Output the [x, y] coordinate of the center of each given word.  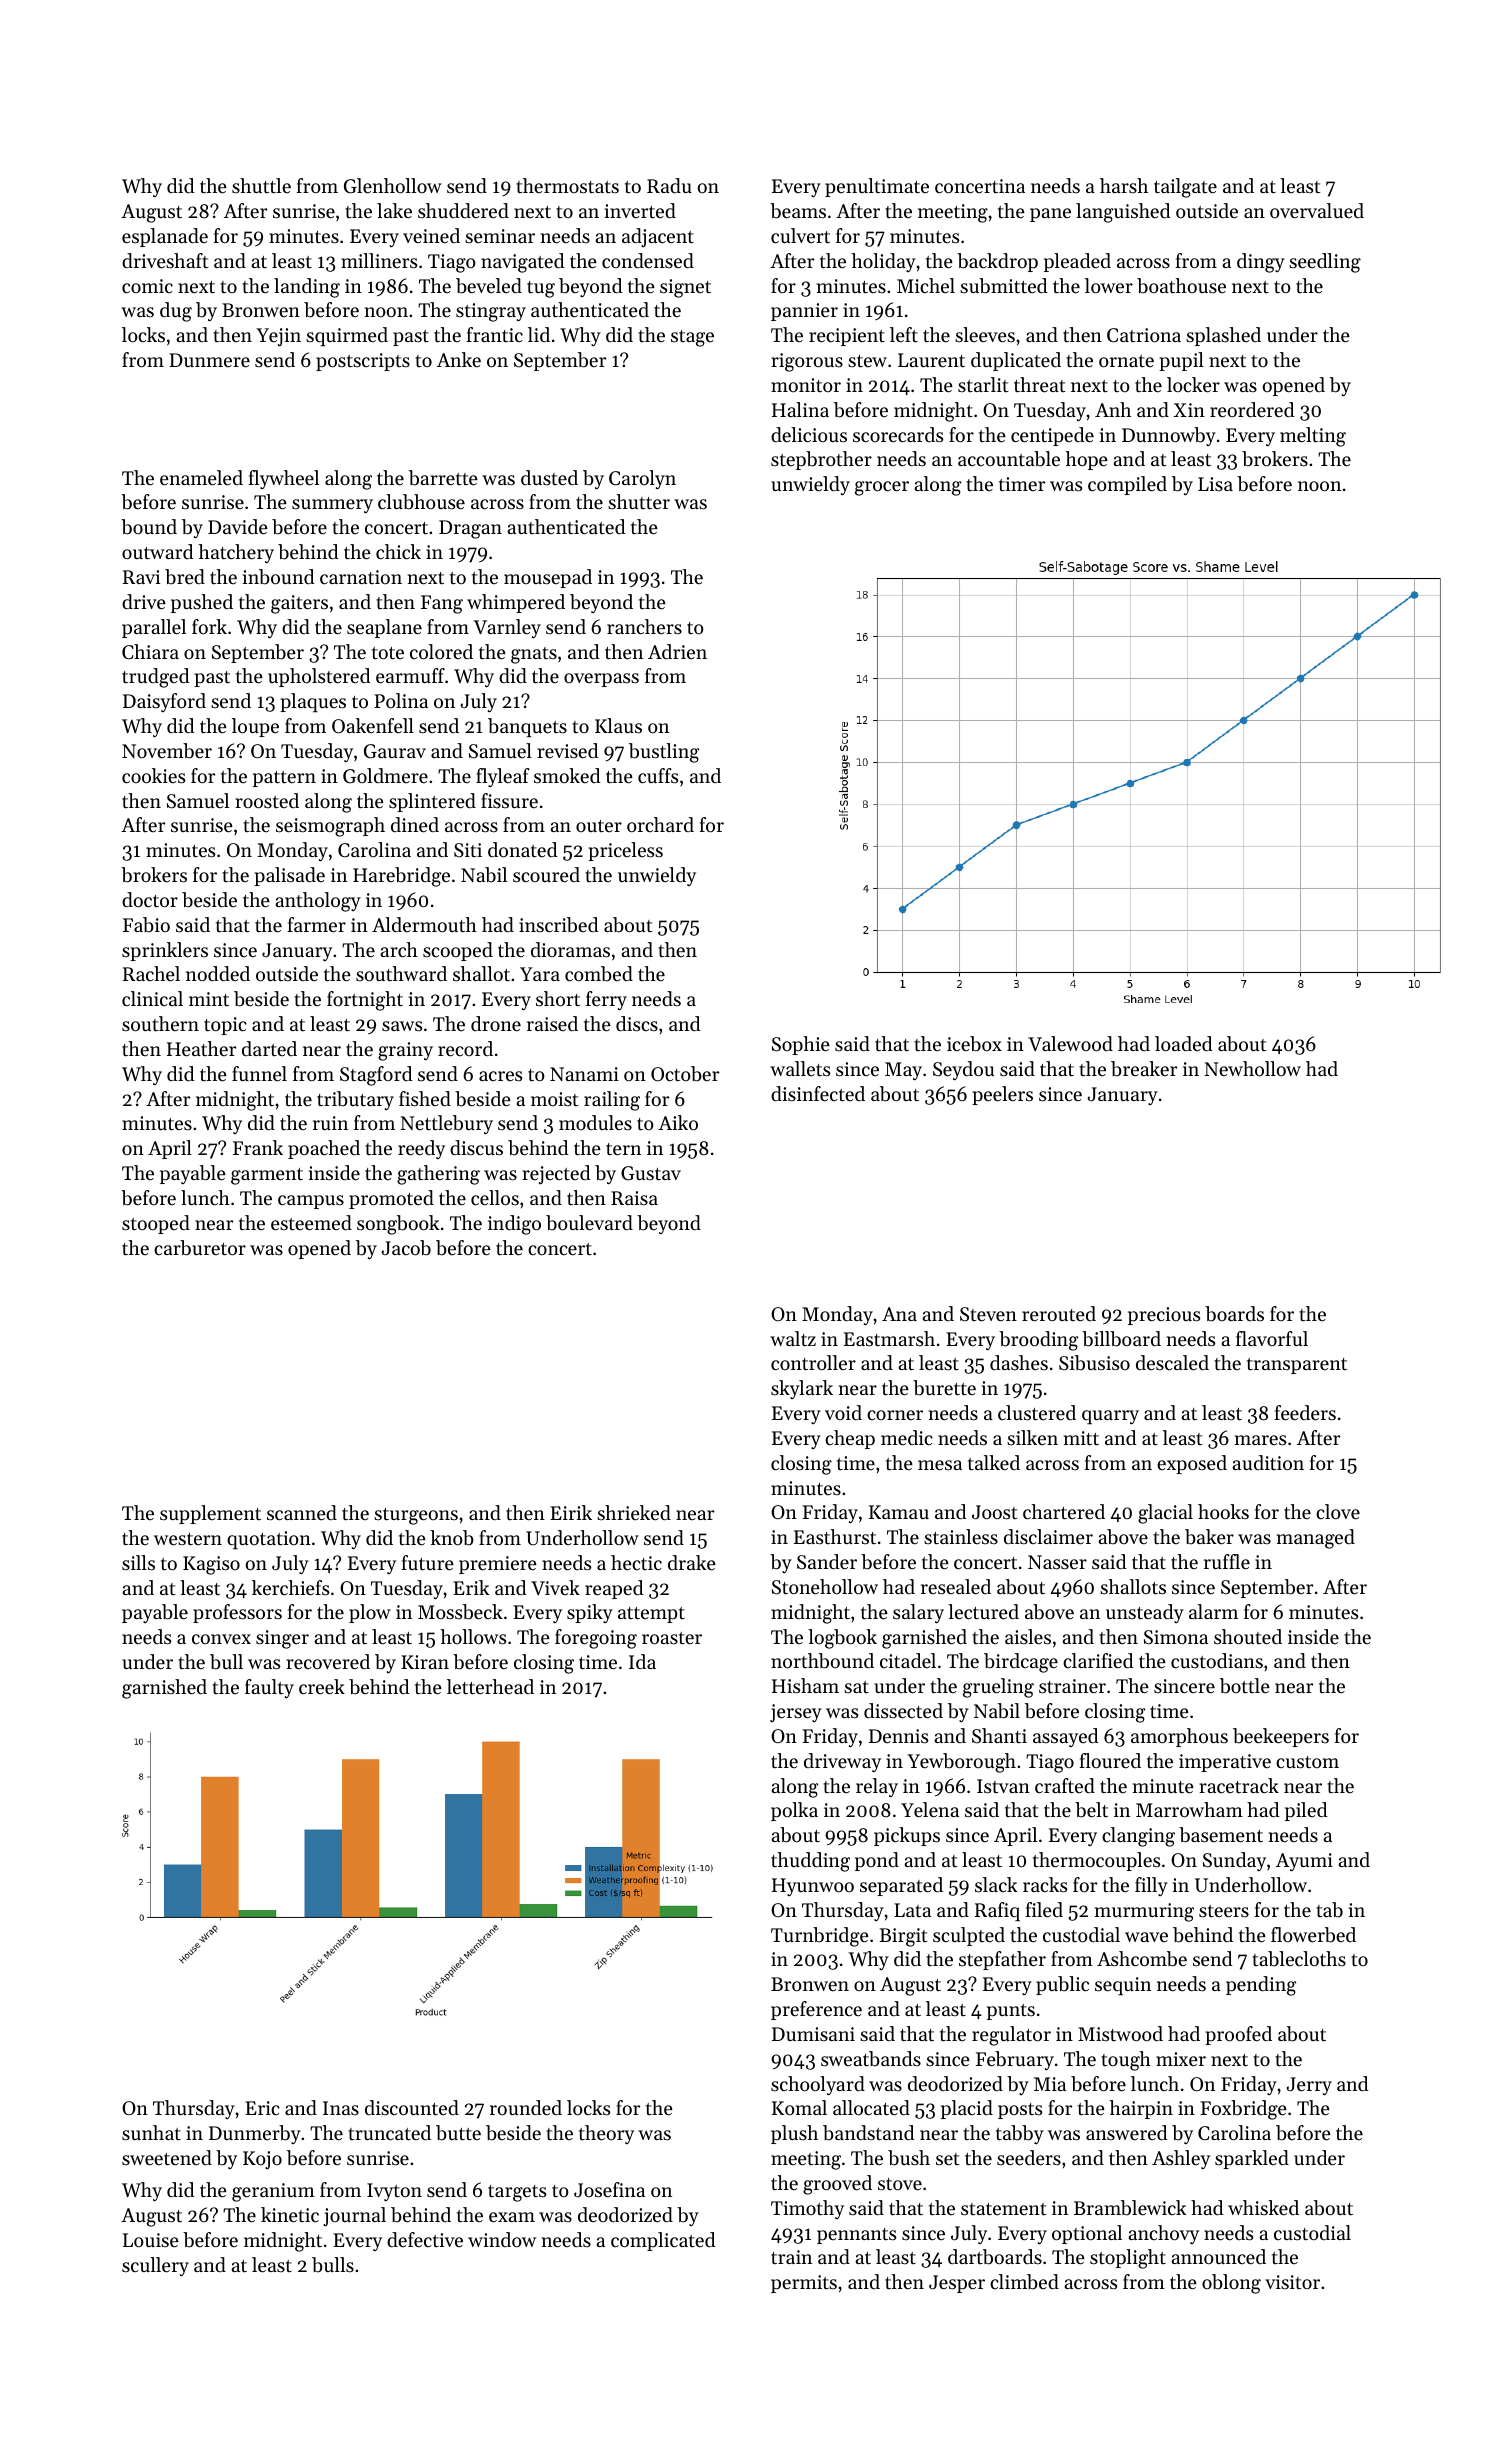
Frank [258, 1147]
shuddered [463, 211]
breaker [1144, 1069]
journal [354, 2217]
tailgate [1185, 188]
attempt [651, 1615]
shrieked [634, 1513]
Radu [669, 185]
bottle [1245, 1686]
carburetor [200, 1248]
